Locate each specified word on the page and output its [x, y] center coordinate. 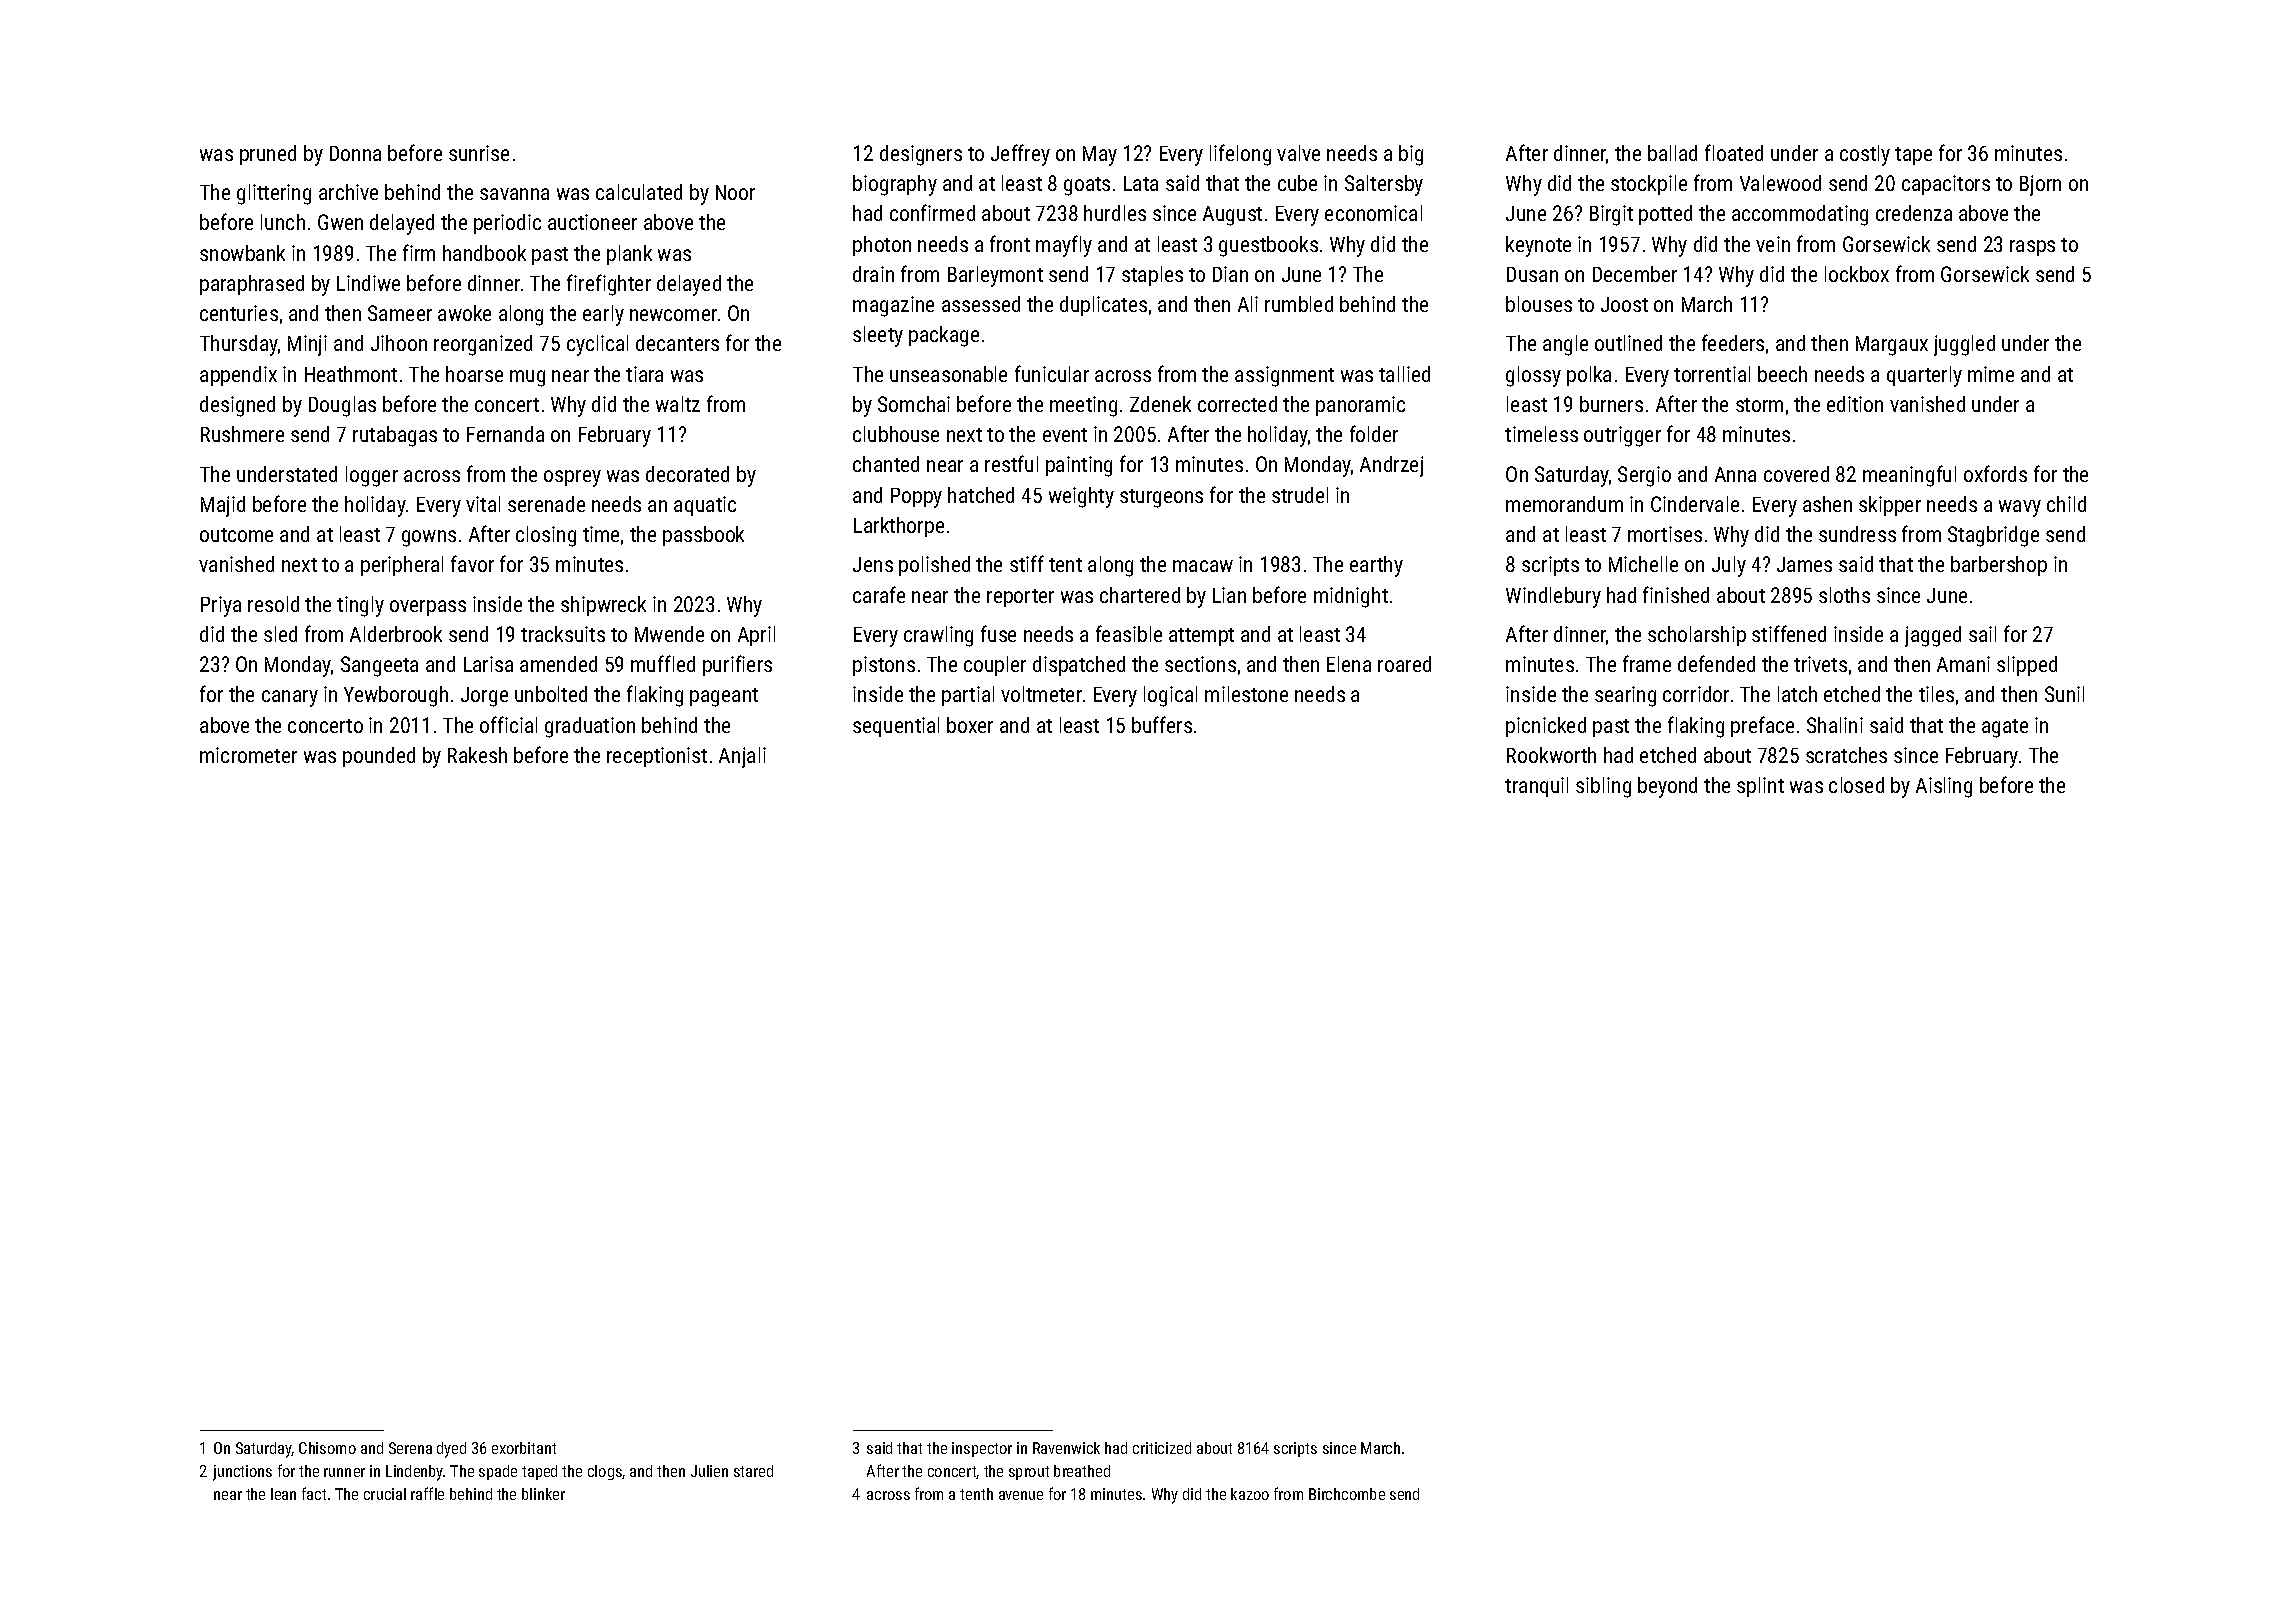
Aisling [1944, 787]
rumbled [1299, 304]
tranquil [1536, 787]
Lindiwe [368, 283]
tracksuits [563, 634]
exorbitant [524, 1448]
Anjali [742, 757]
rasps [2032, 248]
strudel [1300, 495]
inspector [982, 1449]
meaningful [1909, 476]
